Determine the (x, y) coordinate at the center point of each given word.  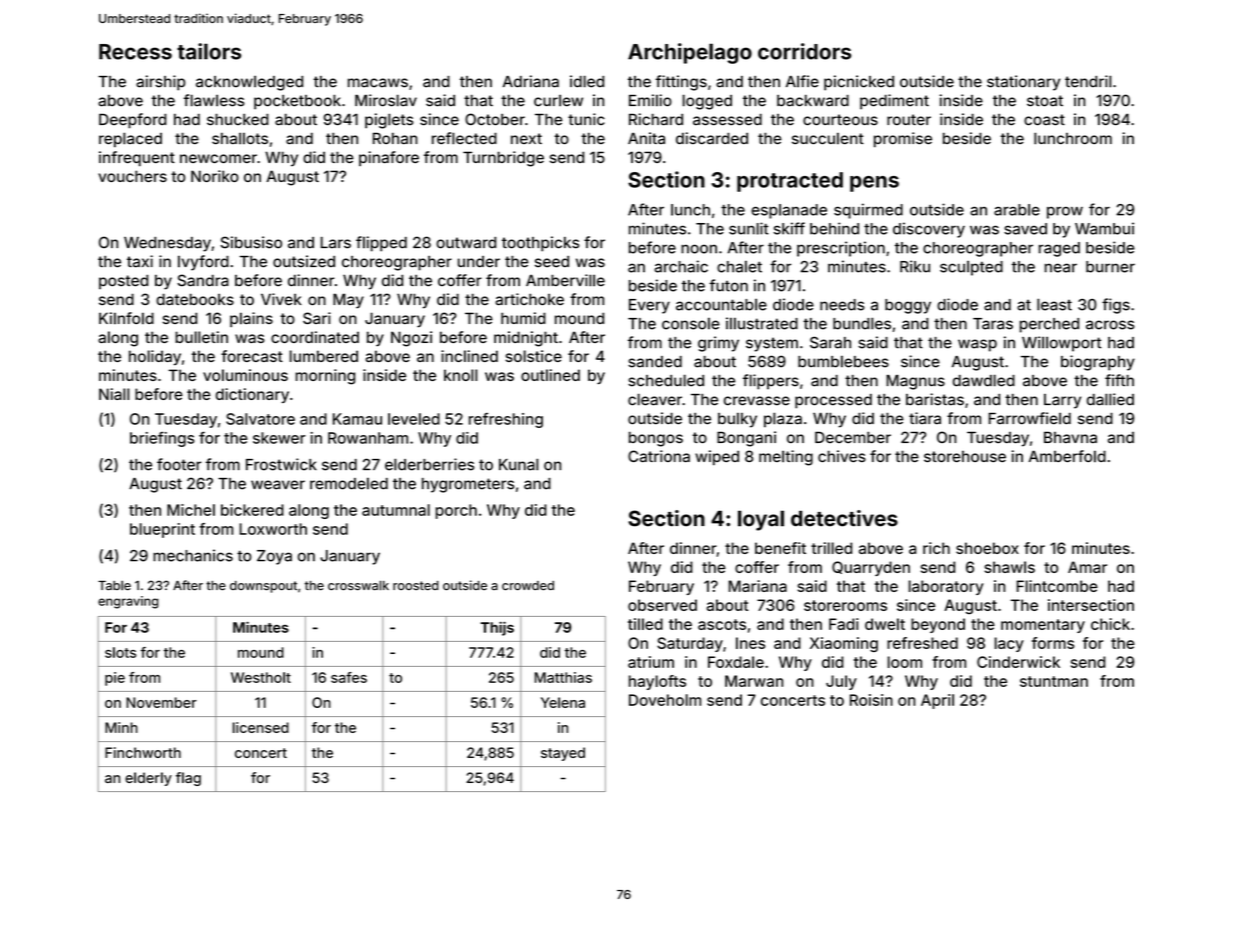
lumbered (323, 356)
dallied (1110, 399)
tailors (209, 51)
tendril (1088, 81)
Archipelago (690, 53)
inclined (469, 356)
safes (349, 677)
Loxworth (273, 529)
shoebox (987, 548)
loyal (761, 520)
